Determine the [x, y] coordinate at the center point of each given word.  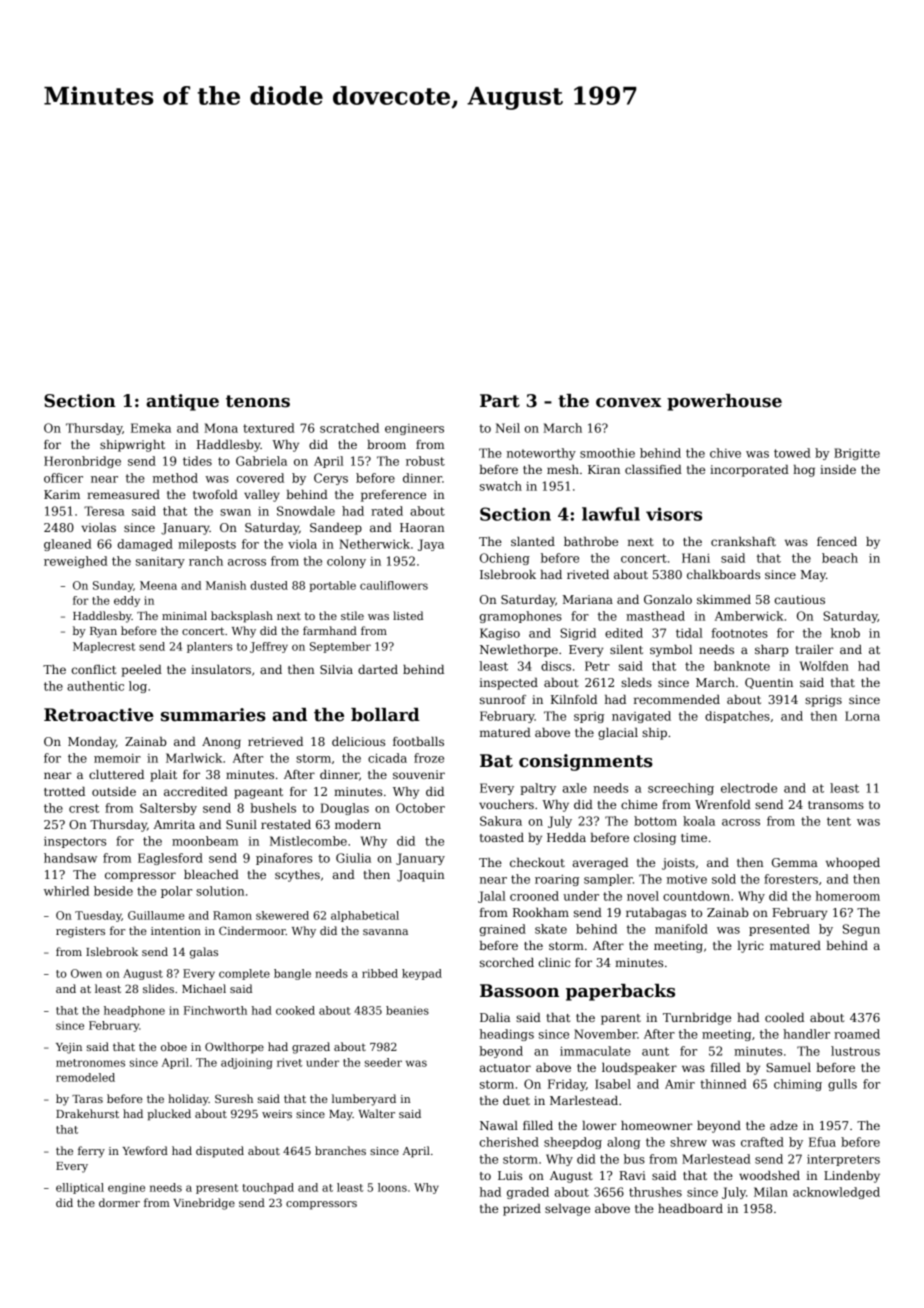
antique [182, 402]
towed [792, 453]
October [420, 808]
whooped [853, 864]
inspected [509, 684]
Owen [86, 973]
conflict [94, 669]
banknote [742, 666]
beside [113, 891]
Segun [861, 930]
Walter [377, 1113]
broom [386, 444]
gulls [842, 1085]
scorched [507, 962]
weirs [277, 1114]
